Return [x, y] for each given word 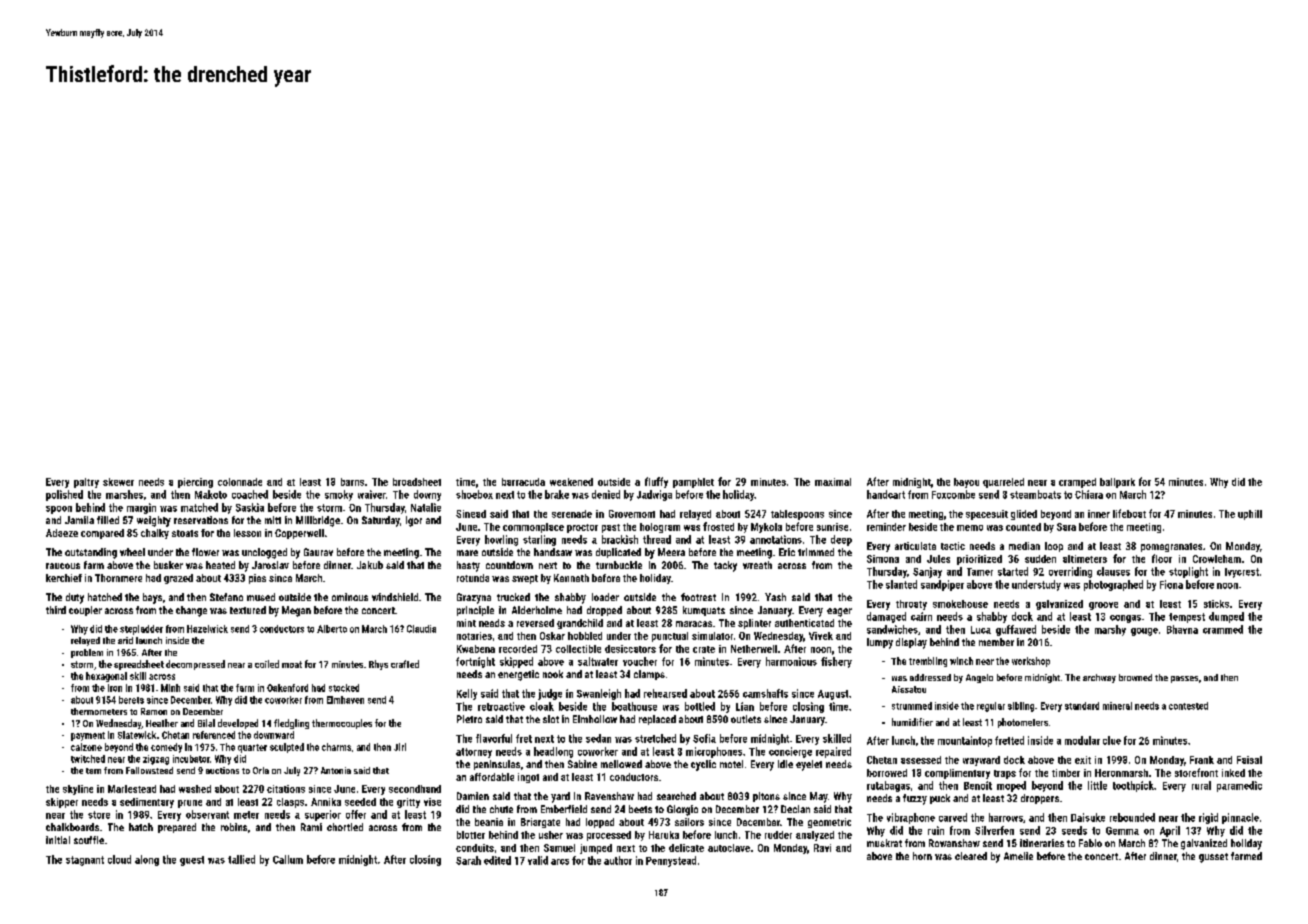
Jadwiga [654, 495]
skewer [118, 482]
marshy [1110, 630]
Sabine [582, 764]
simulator [712, 636]
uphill [1250, 515]
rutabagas [888, 786]
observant [207, 814]
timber [1066, 773]
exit [1083, 760]
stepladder [141, 630]
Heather [162, 723]
